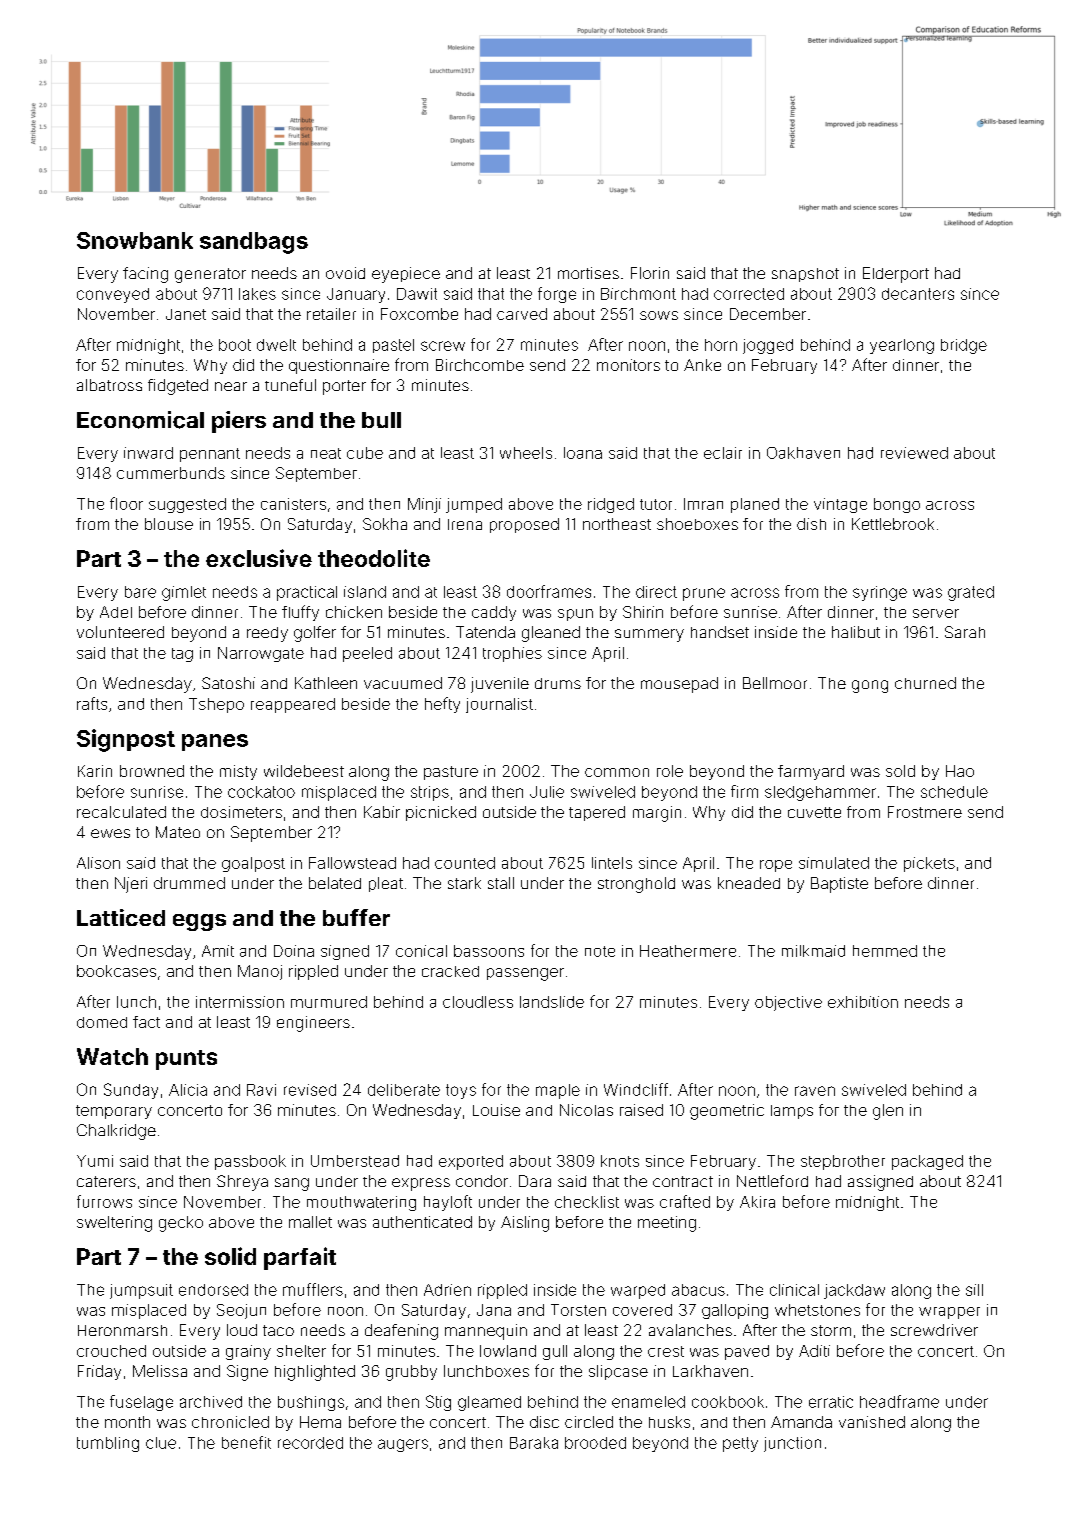 Image resolution: width=1087 pixels, height=1538 pixels. Describe the element at coordinates (135, 240) in the document. I see `Snowbank` at that location.
